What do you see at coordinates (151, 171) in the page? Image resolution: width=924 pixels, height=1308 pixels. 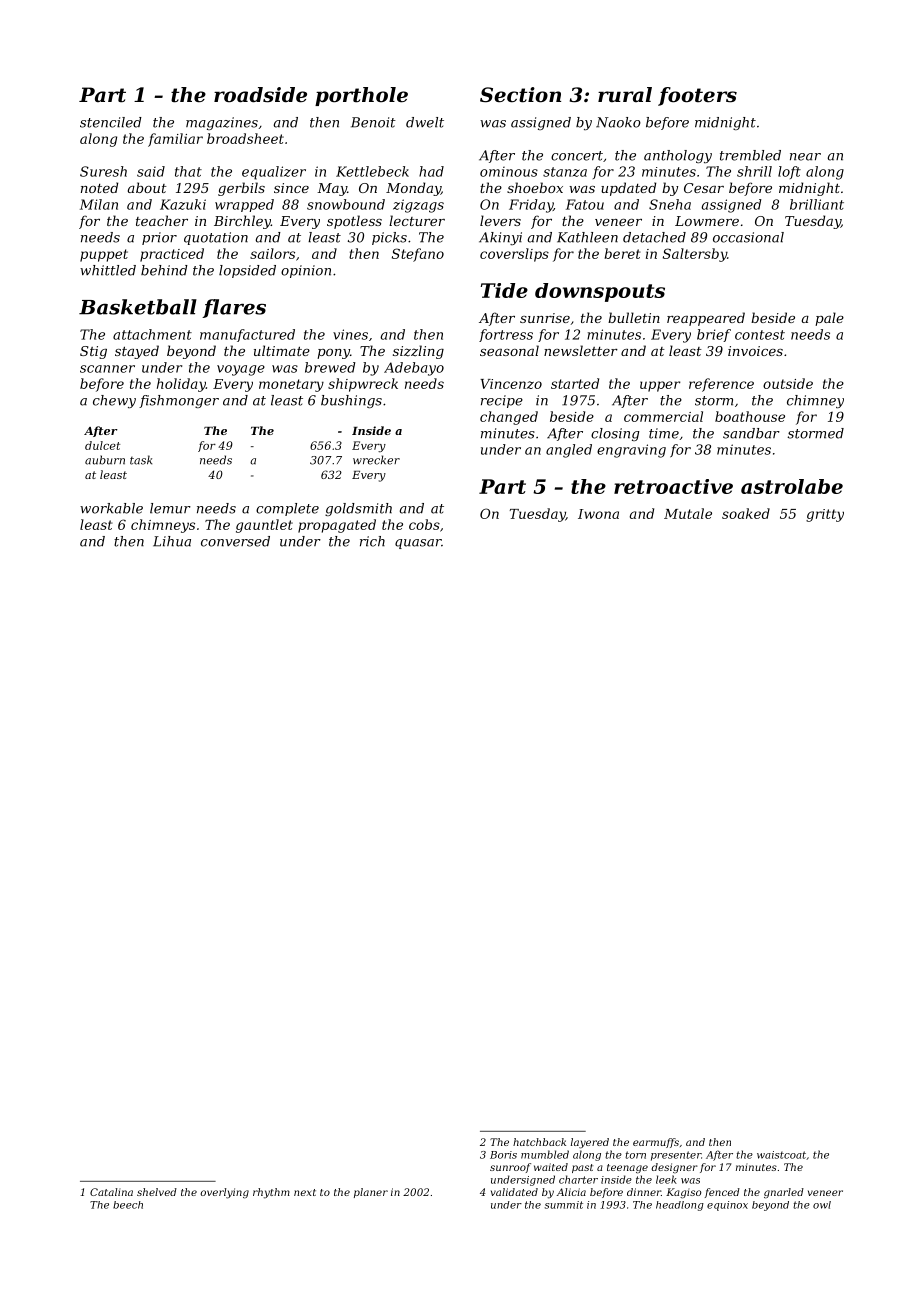 I see `said` at bounding box center [151, 171].
